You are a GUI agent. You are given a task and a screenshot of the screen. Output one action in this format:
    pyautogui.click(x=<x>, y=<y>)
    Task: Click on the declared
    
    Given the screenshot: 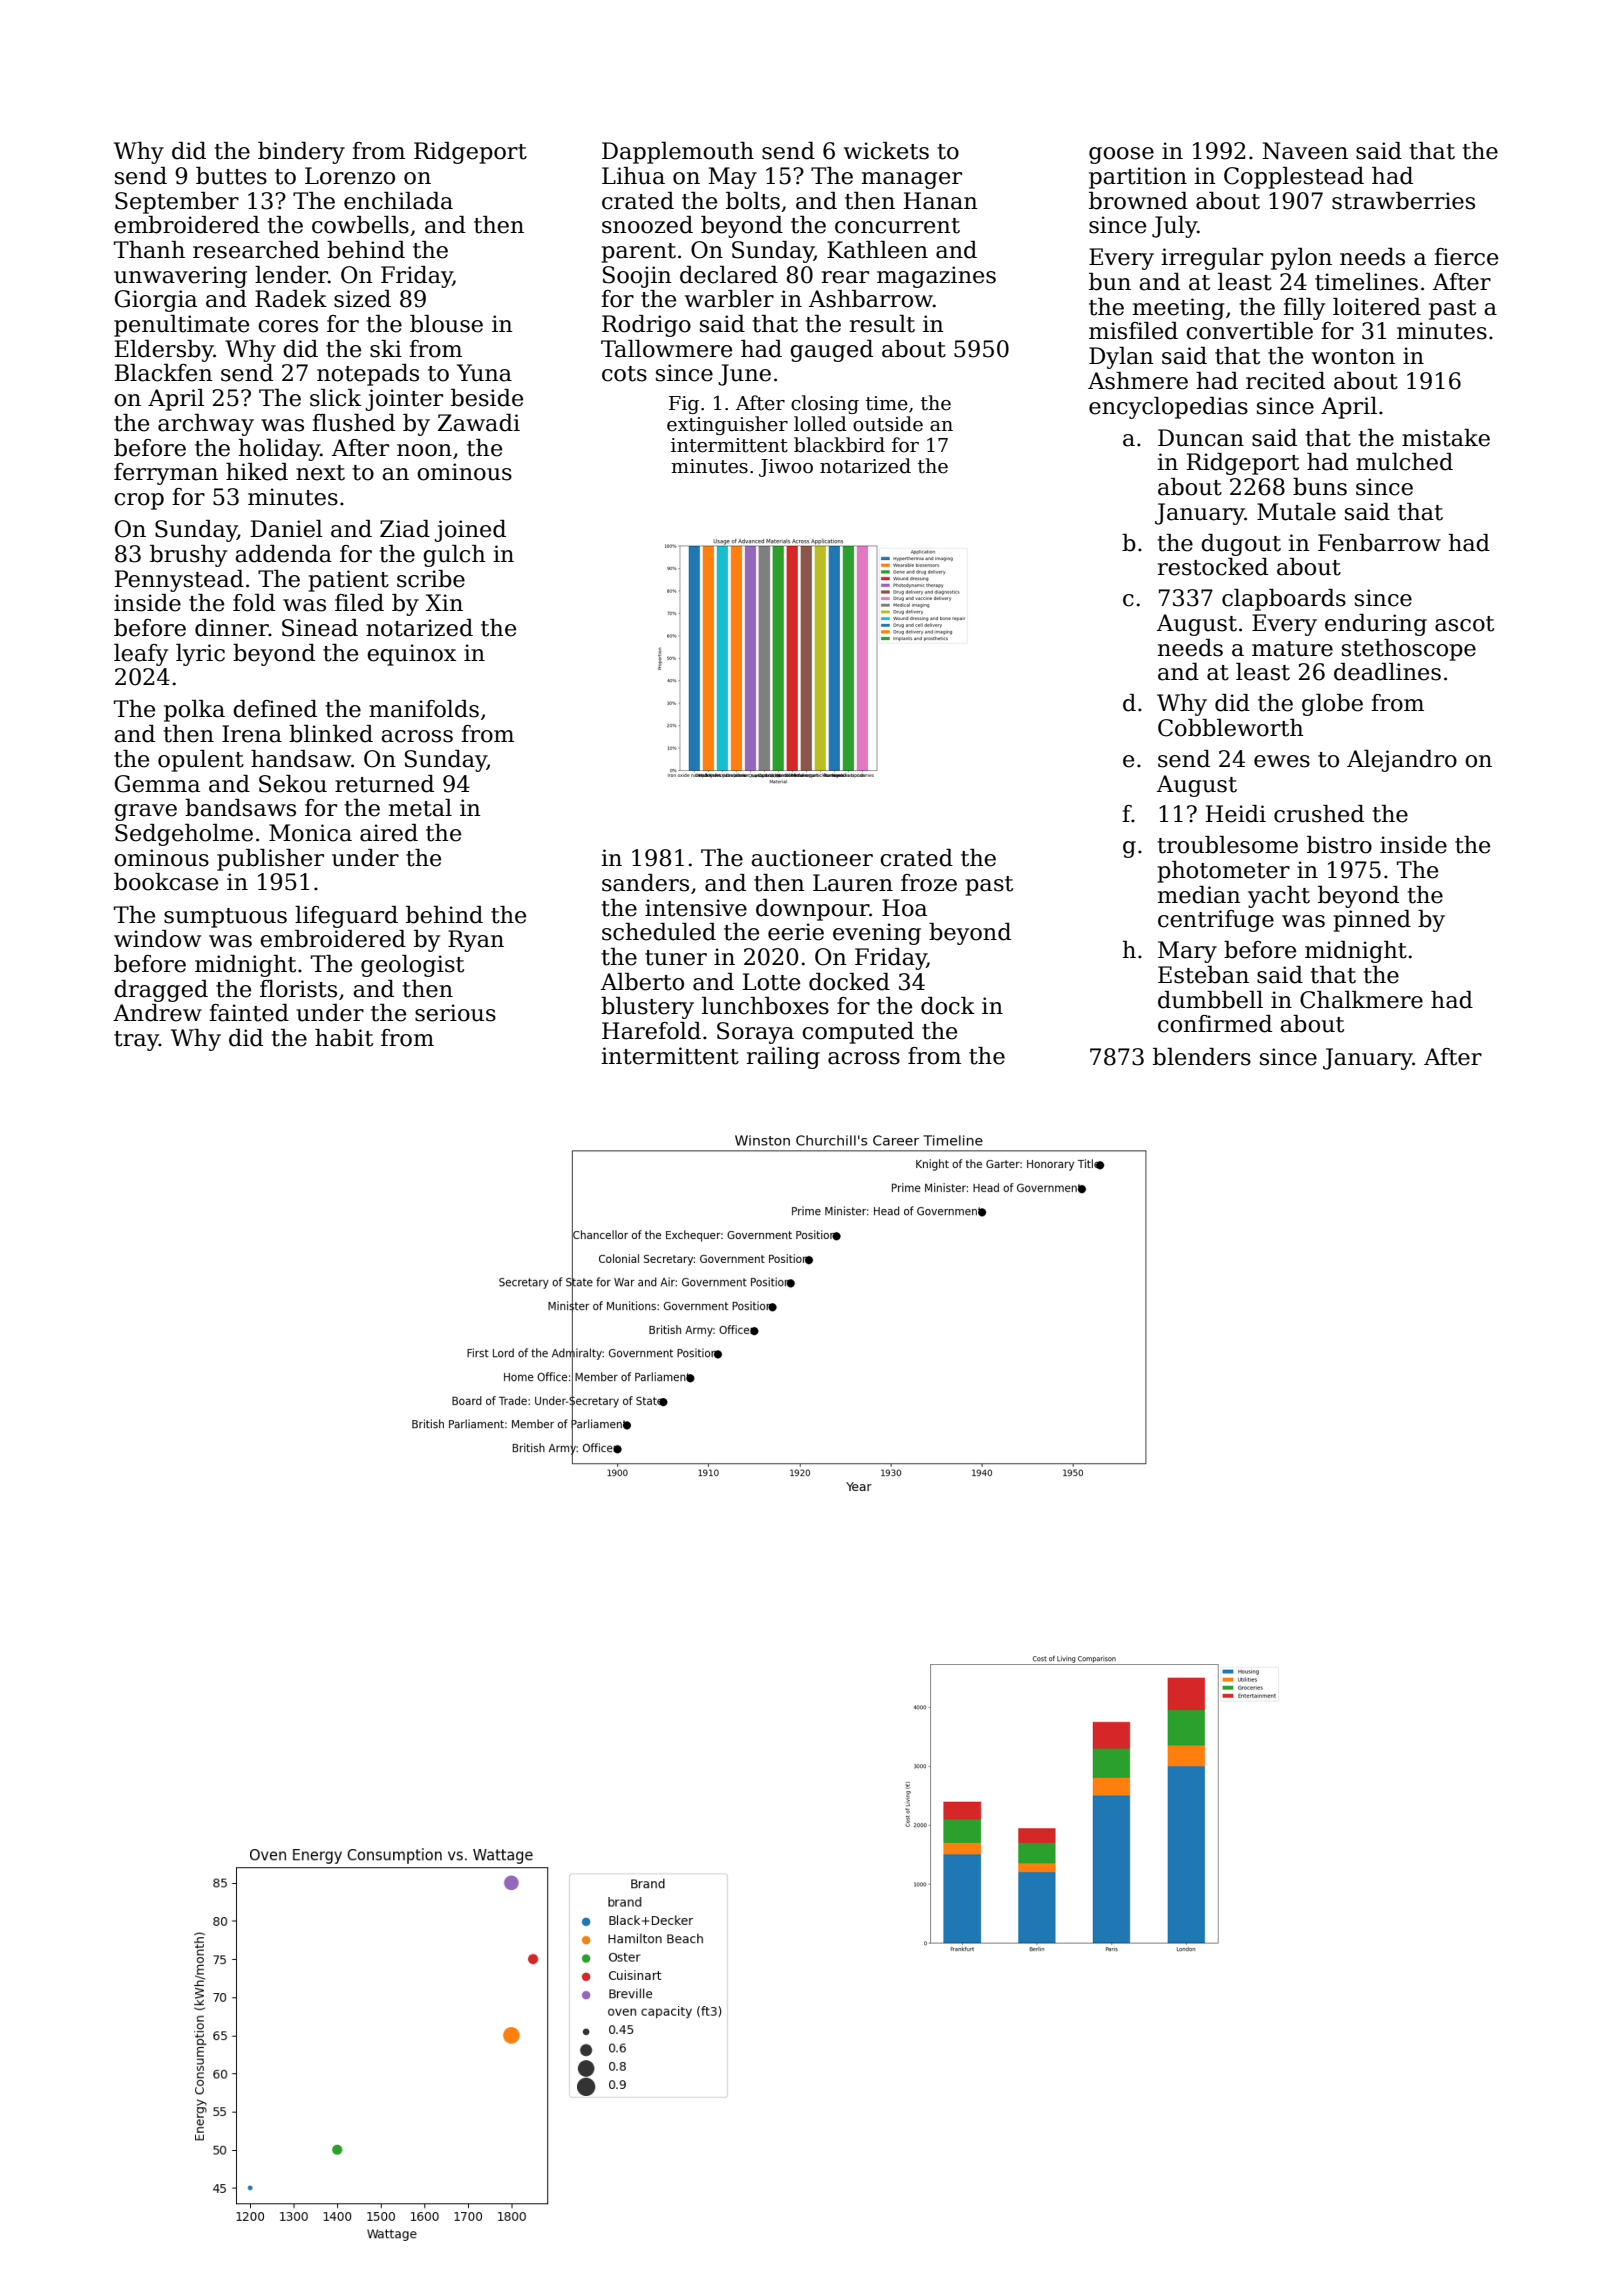 What is the action you would take?
    pyautogui.click(x=729, y=275)
